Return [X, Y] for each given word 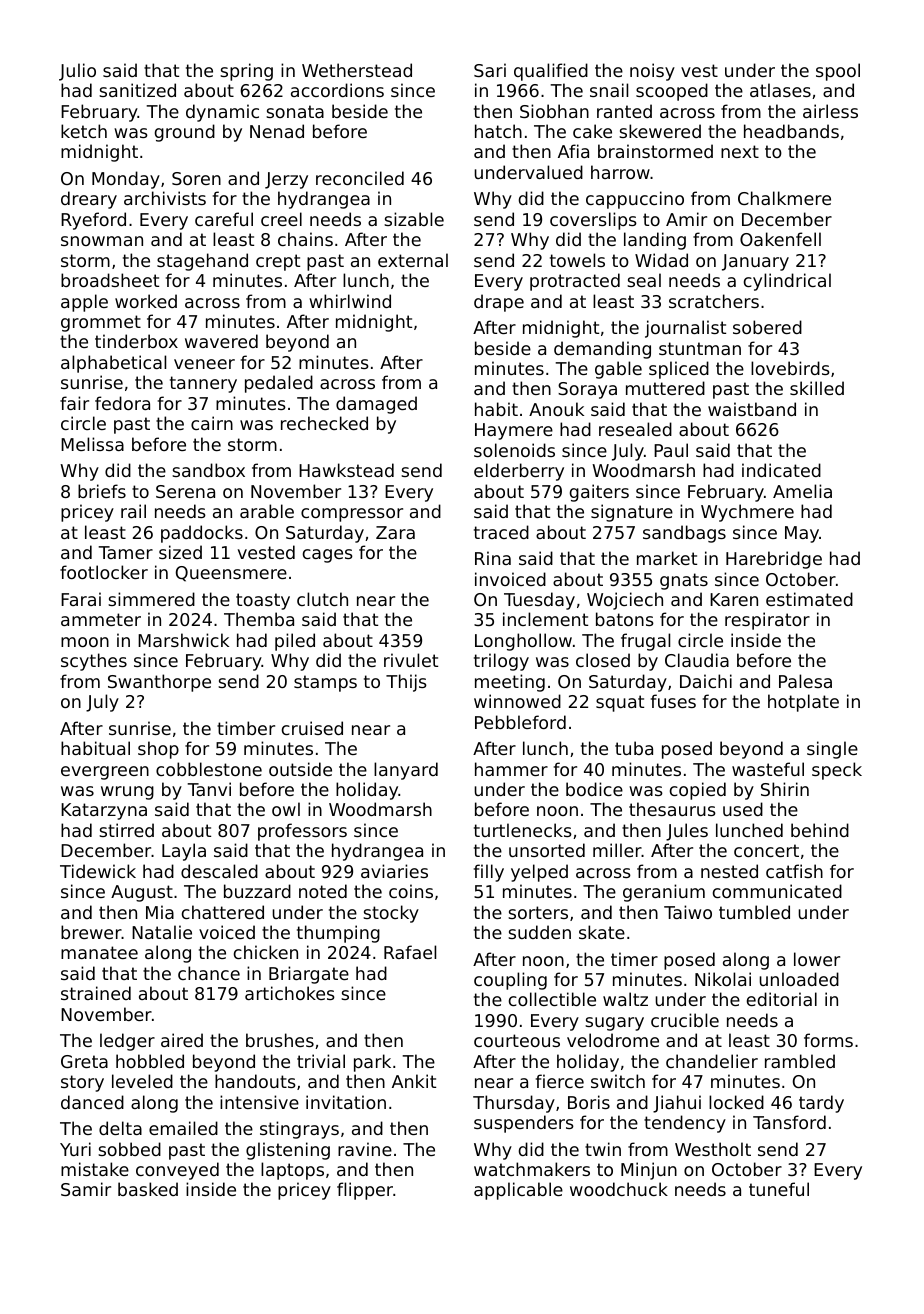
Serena [185, 491]
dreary [89, 200]
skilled [817, 388]
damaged [376, 405]
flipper [365, 1191]
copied [698, 791]
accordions [337, 90]
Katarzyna [104, 811]
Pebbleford [520, 722]
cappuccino [635, 200]
